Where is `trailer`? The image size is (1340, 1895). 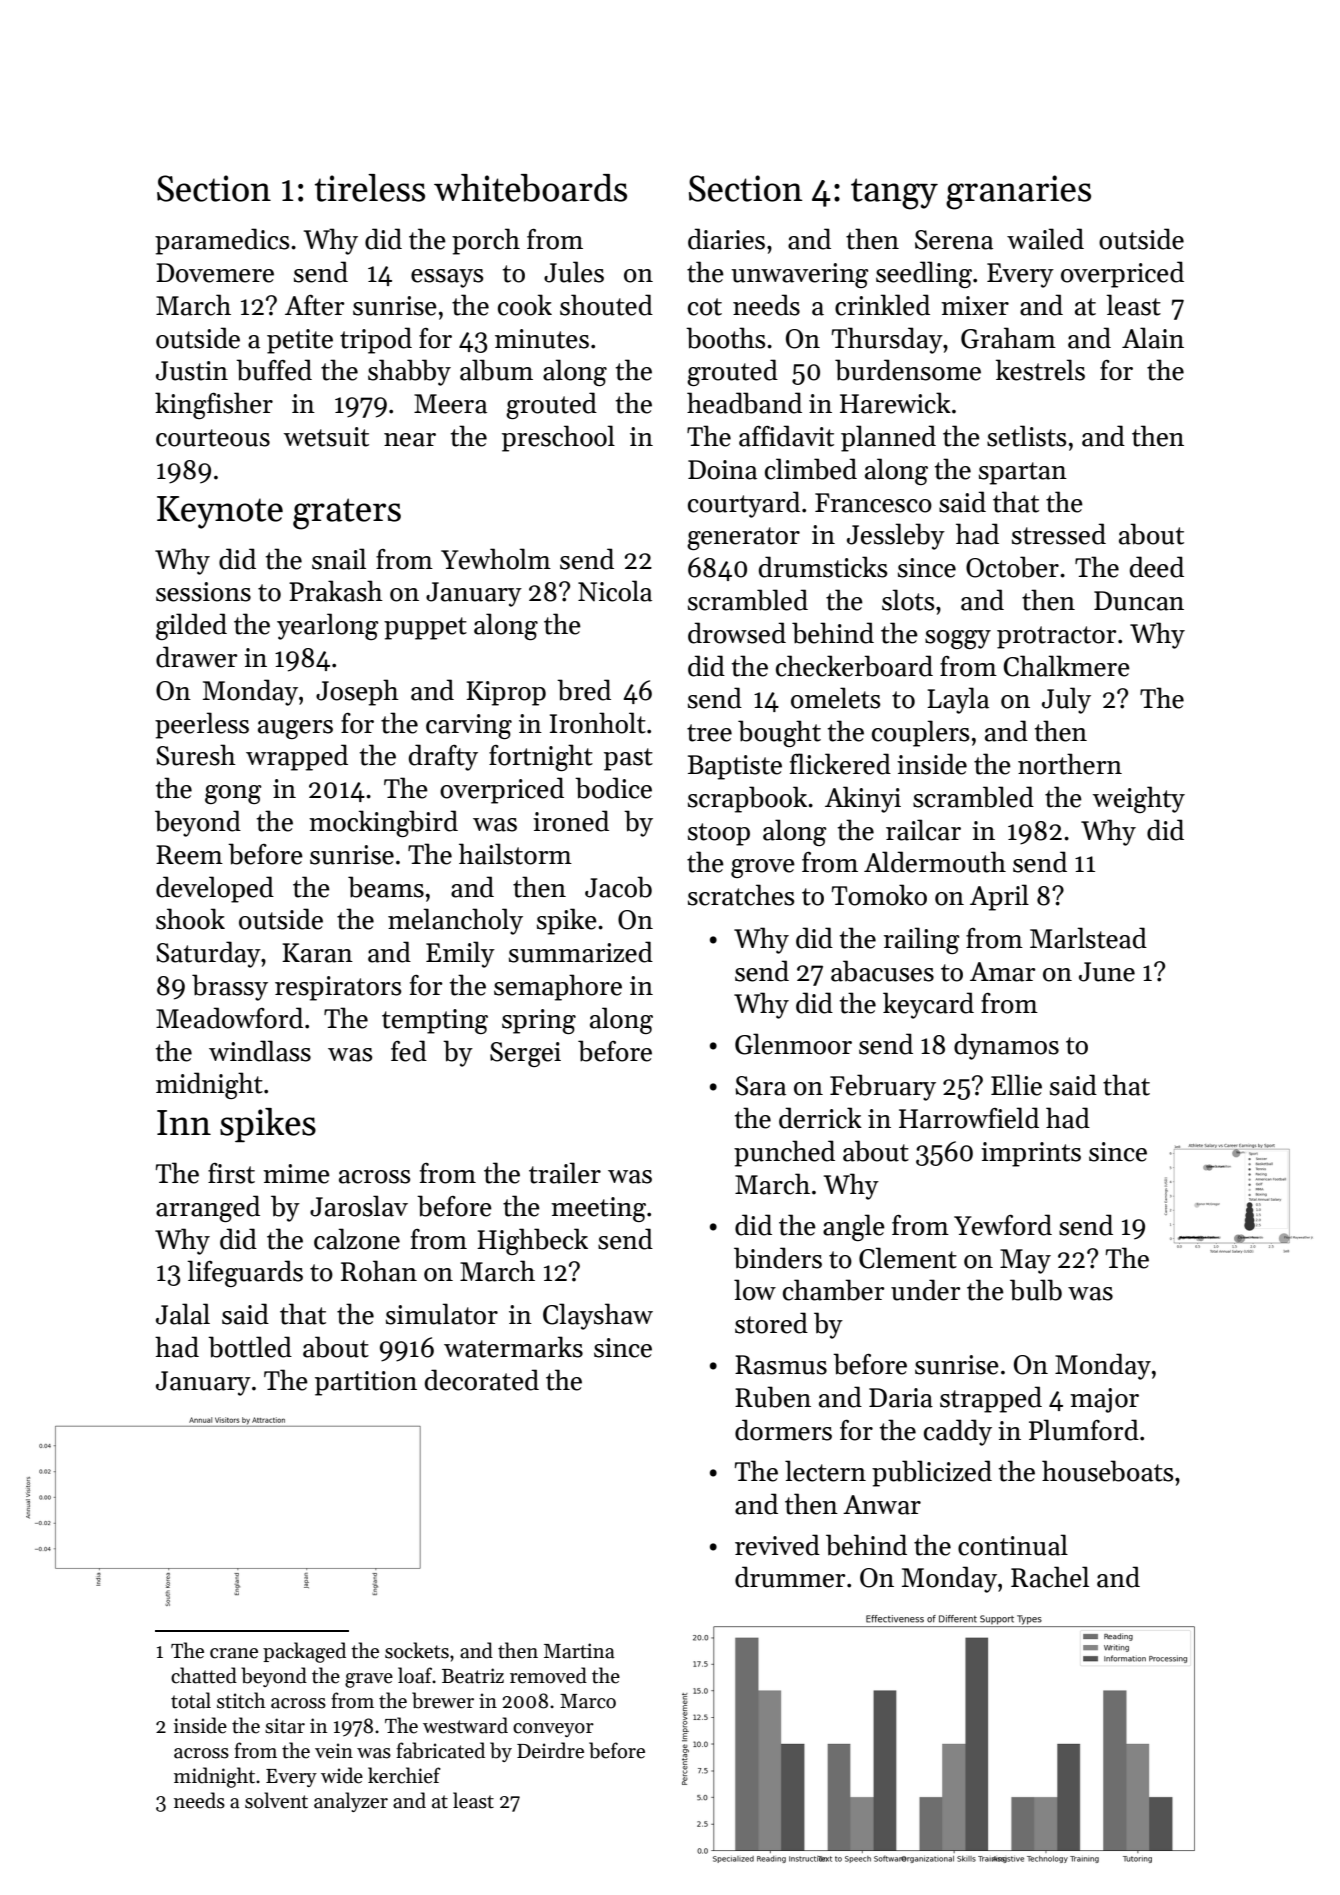
trailer is located at coordinates (565, 1173).
